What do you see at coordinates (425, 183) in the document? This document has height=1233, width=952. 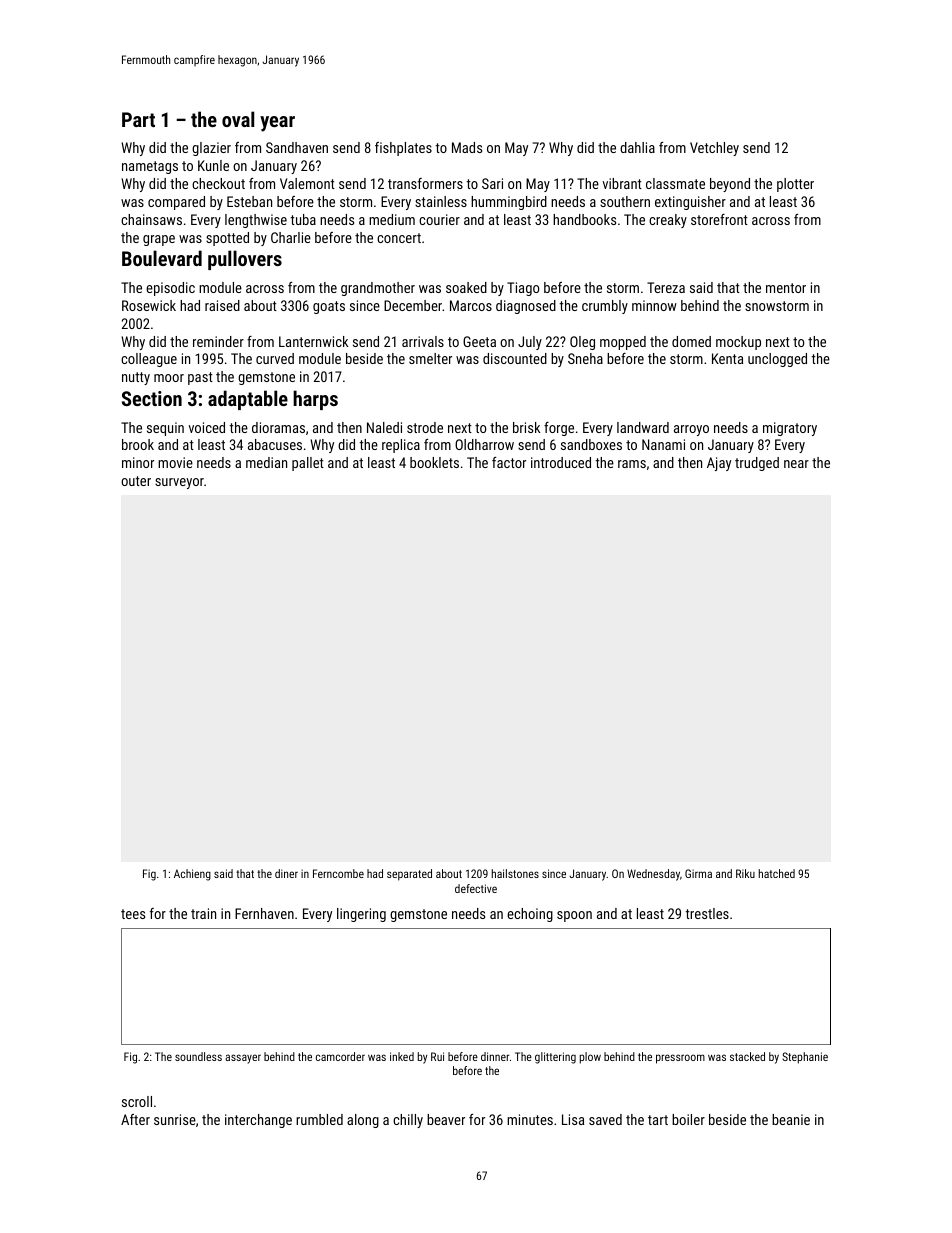 I see `transformers` at bounding box center [425, 183].
